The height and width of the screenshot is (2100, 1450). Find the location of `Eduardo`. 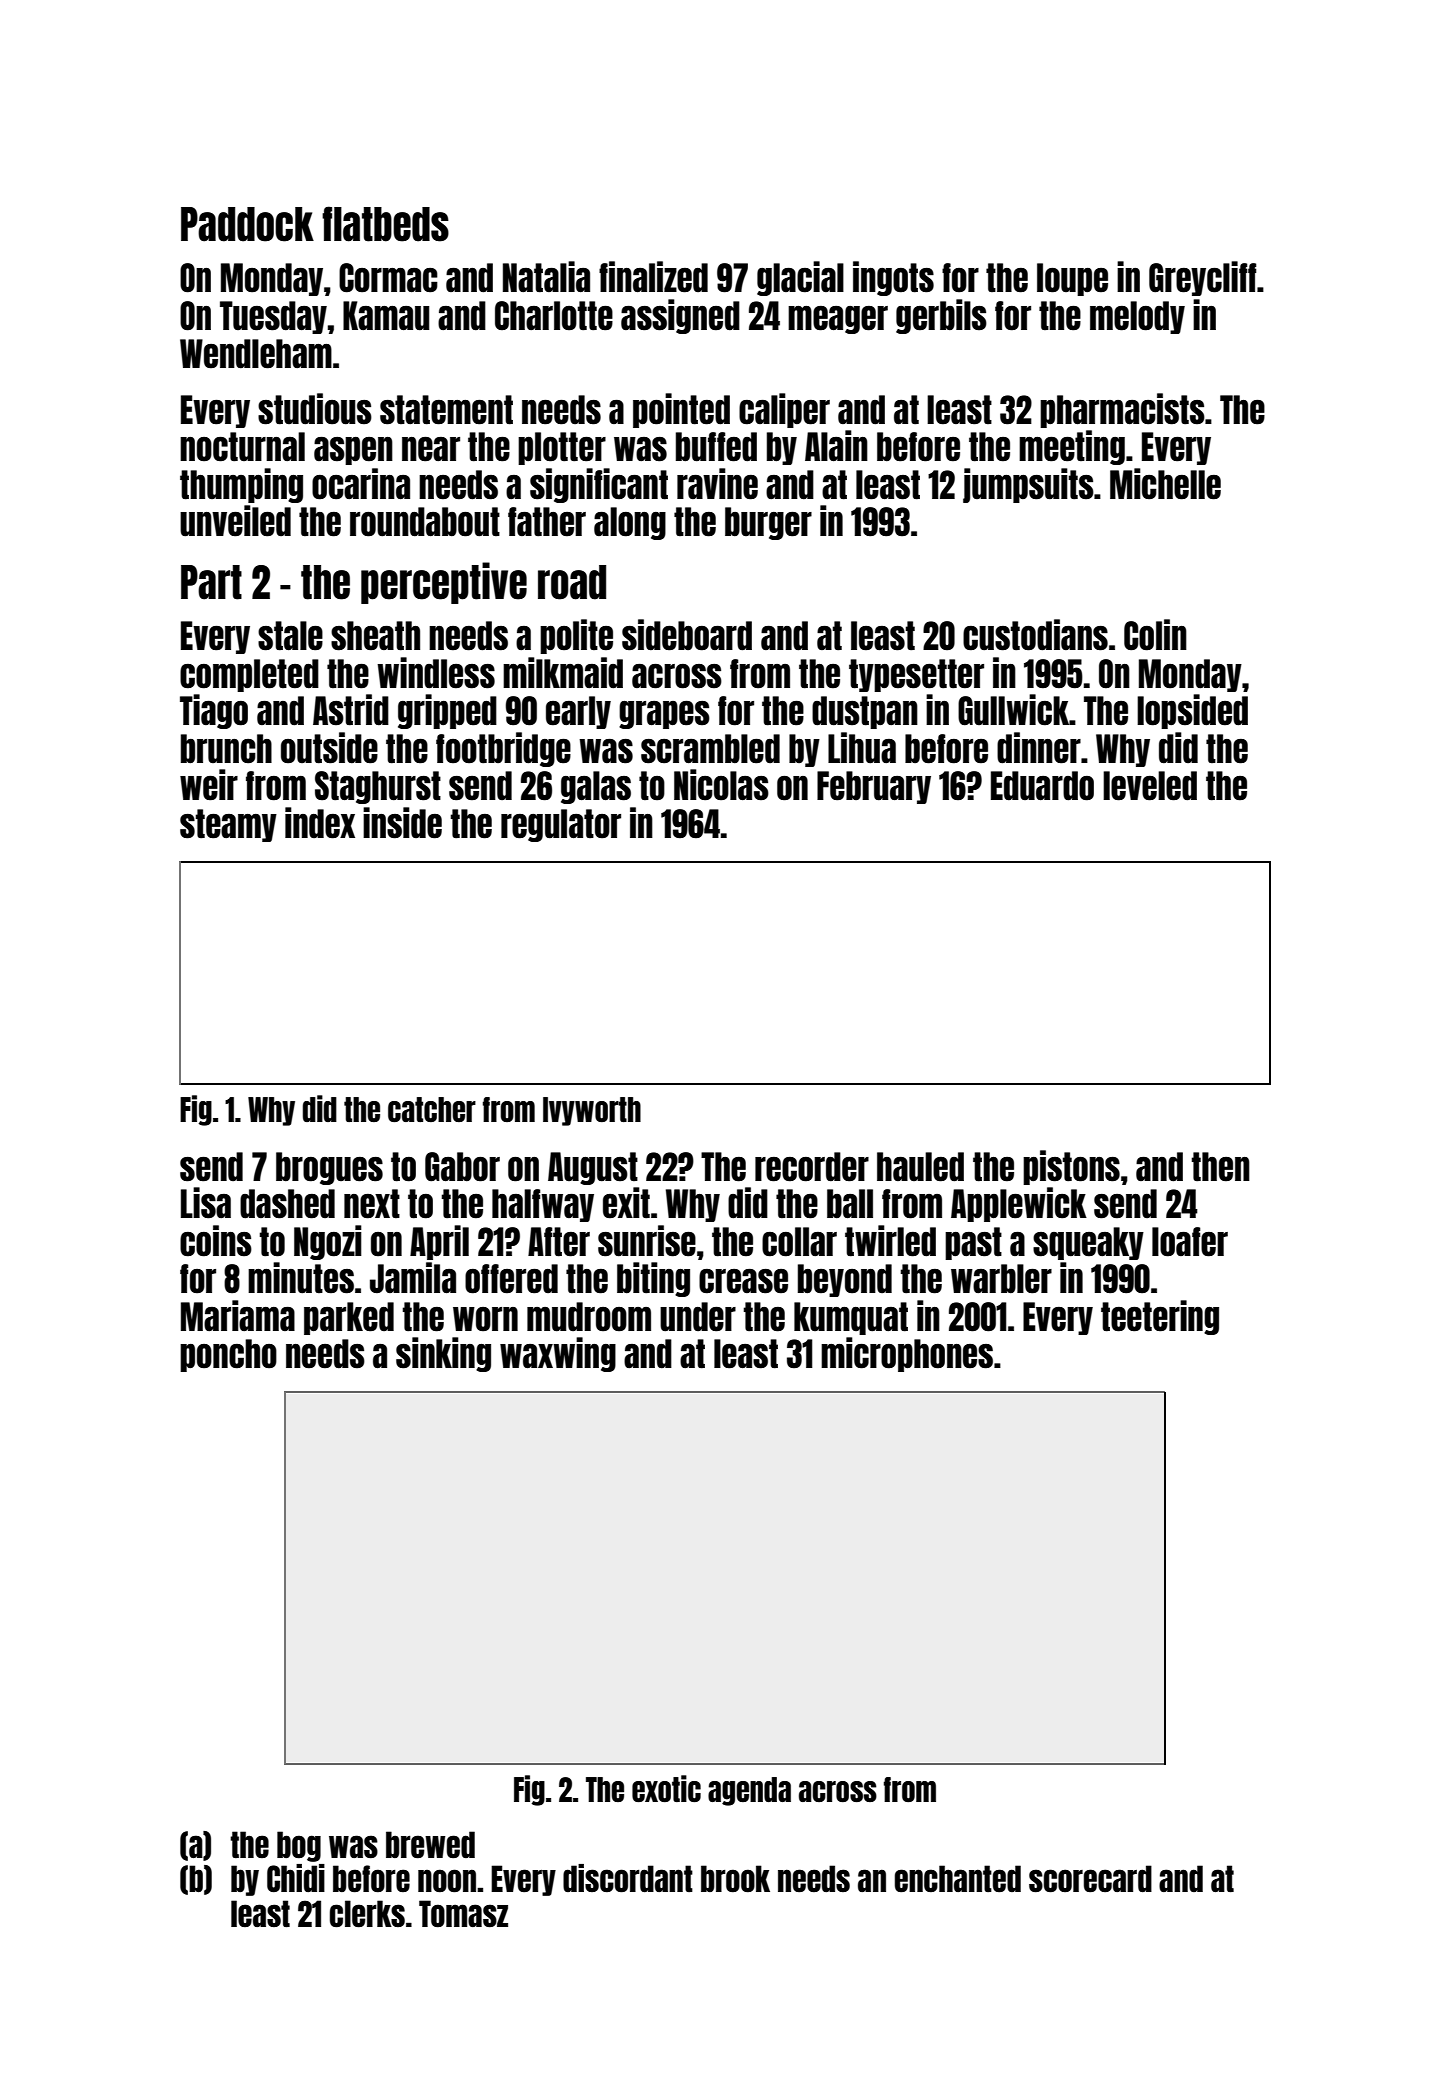

Eduardo is located at coordinates (1042, 786).
